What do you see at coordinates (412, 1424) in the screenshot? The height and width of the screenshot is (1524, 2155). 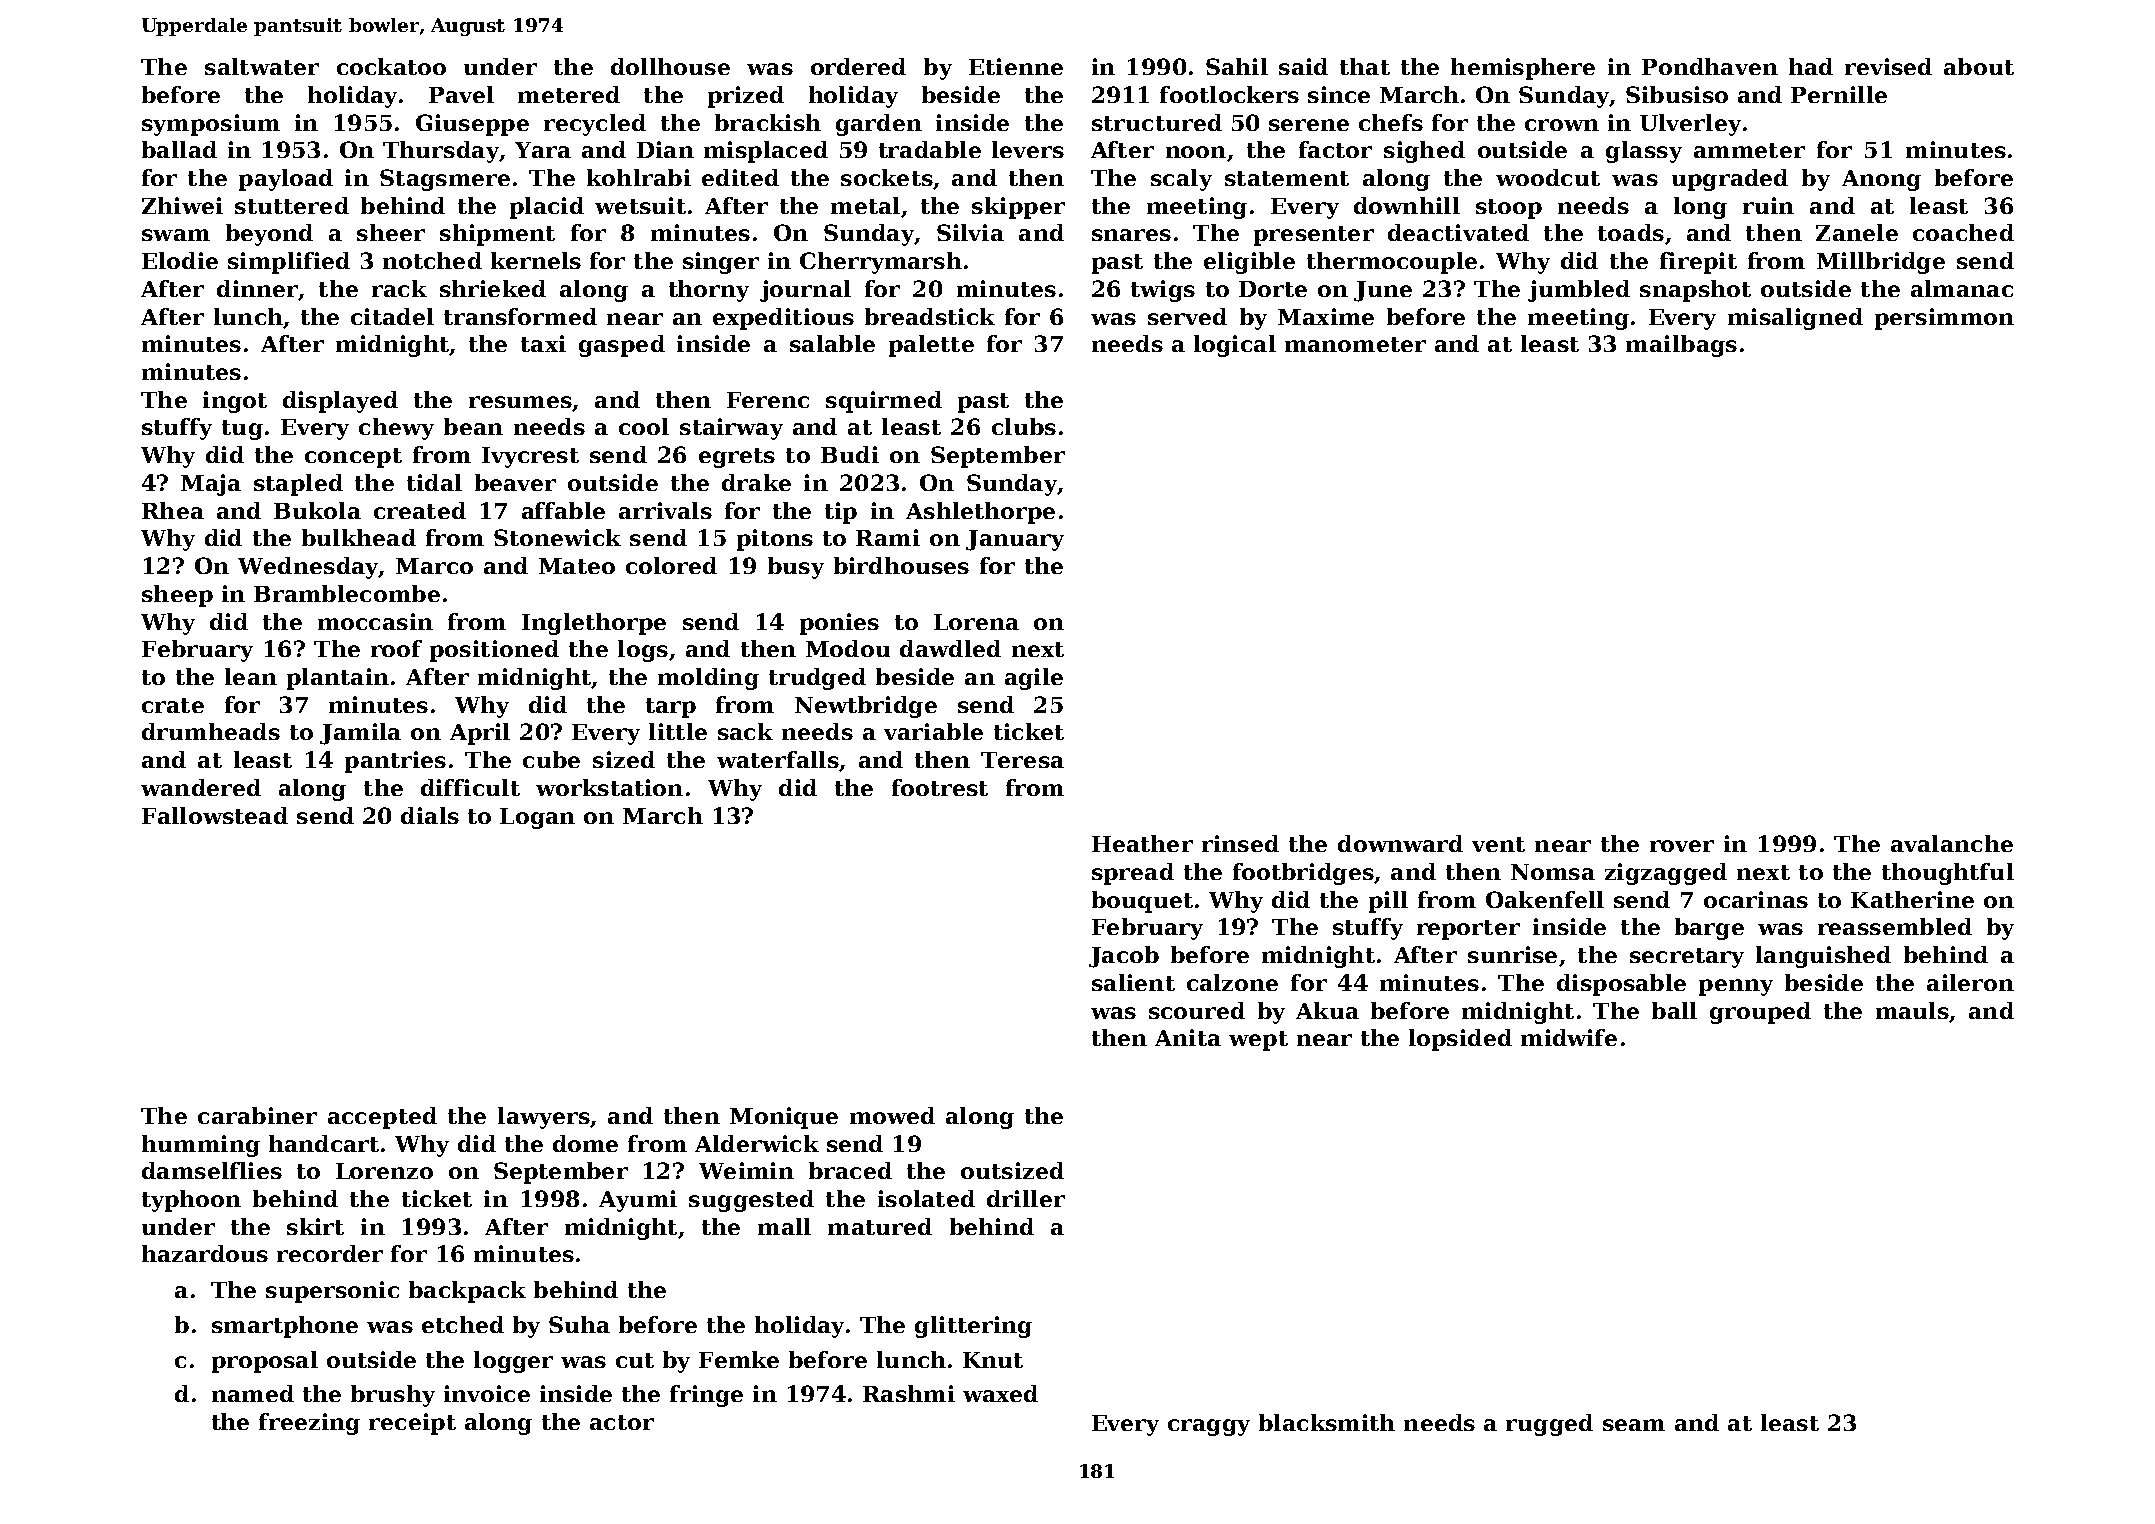 I see `receipt` at bounding box center [412, 1424].
